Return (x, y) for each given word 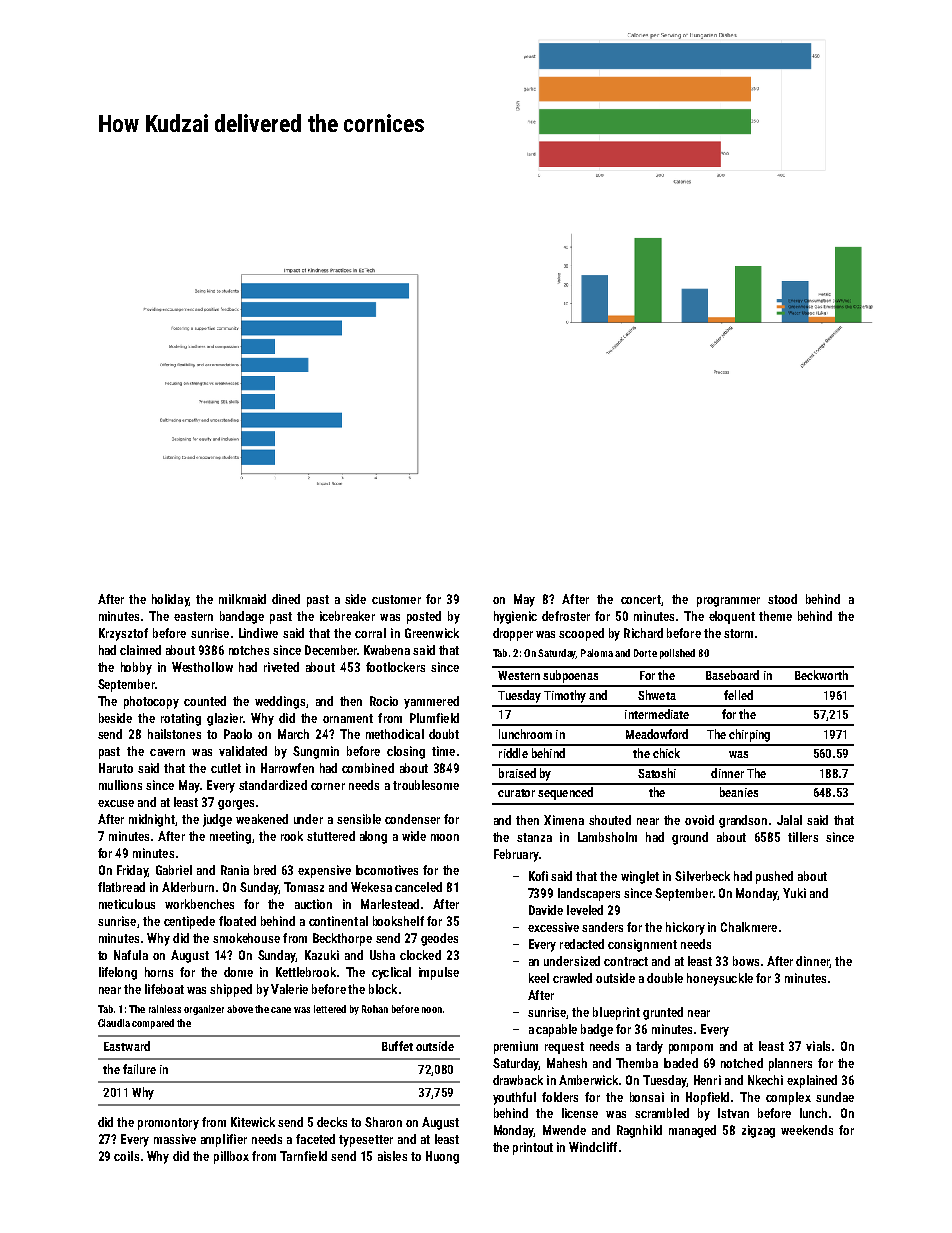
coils (126, 1156)
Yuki (794, 893)
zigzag (758, 1131)
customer (396, 599)
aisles (392, 1156)
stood (782, 599)
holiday (170, 600)
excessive (553, 927)
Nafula (131, 955)
